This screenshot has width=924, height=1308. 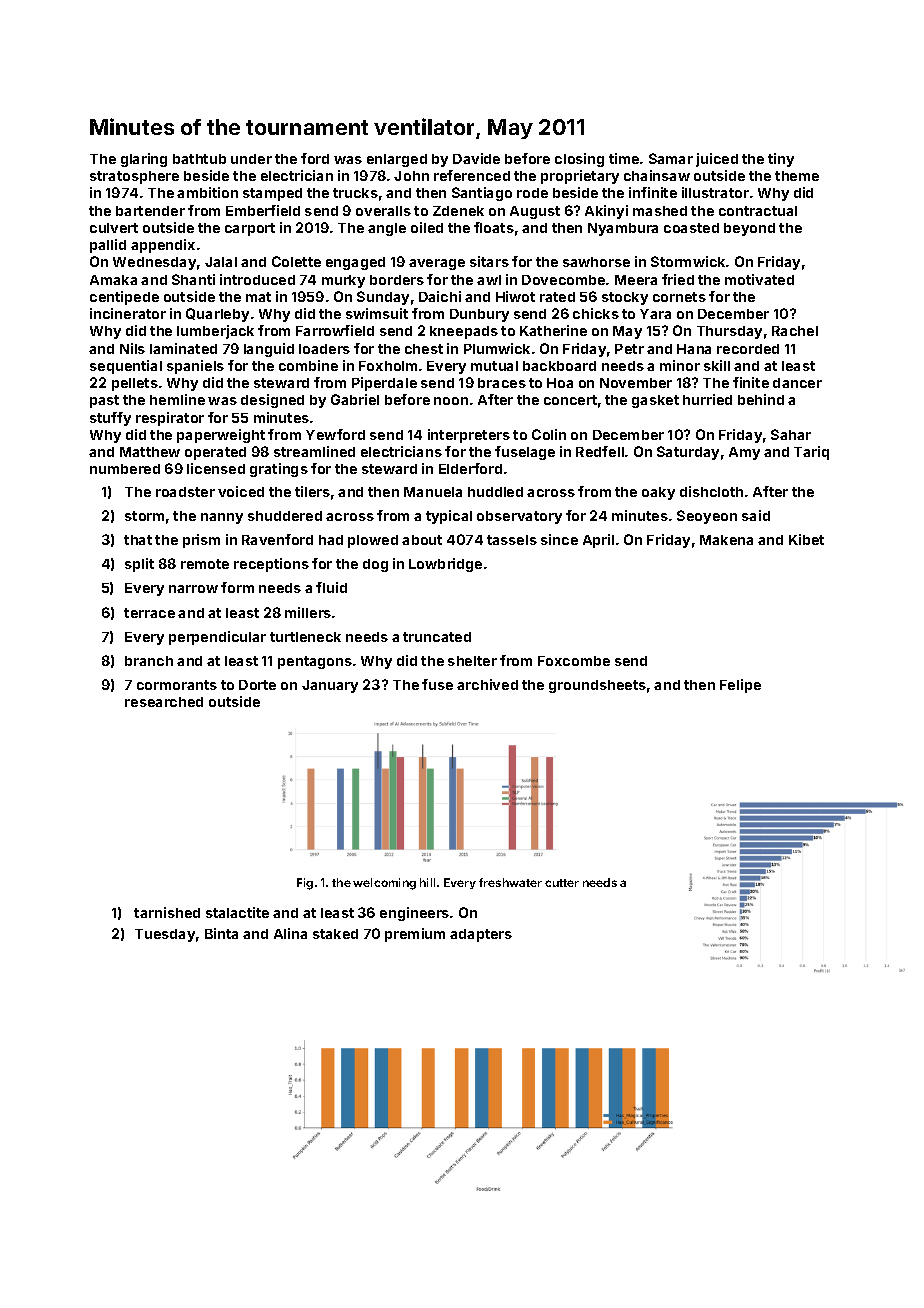 What do you see at coordinates (791, 434) in the screenshot?
I see `Sahar` at bounding box center [791, 434].
